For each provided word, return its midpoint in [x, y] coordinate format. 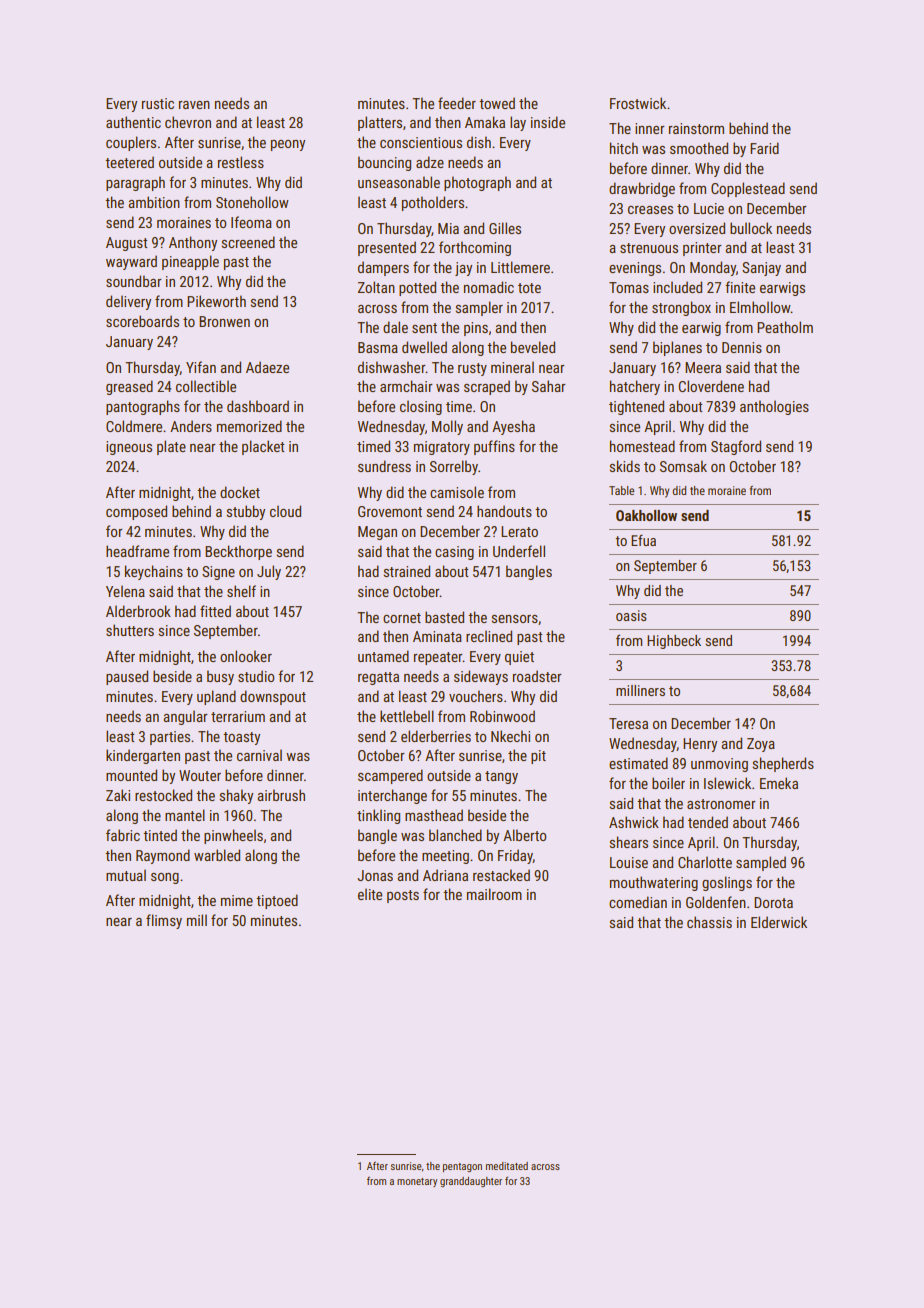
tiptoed [277, 901]
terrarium [238, 716]
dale [395, 327]
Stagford [736, 447]
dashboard [258, 406]
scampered [390, 776]
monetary [417, 1182]
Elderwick [779, 922]
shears [628, 842]
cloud [285, 511]
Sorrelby [454, 467]
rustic [158, 103]
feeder [457, 103]
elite [370, 894]
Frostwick [638, 103]
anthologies [774, 407]
